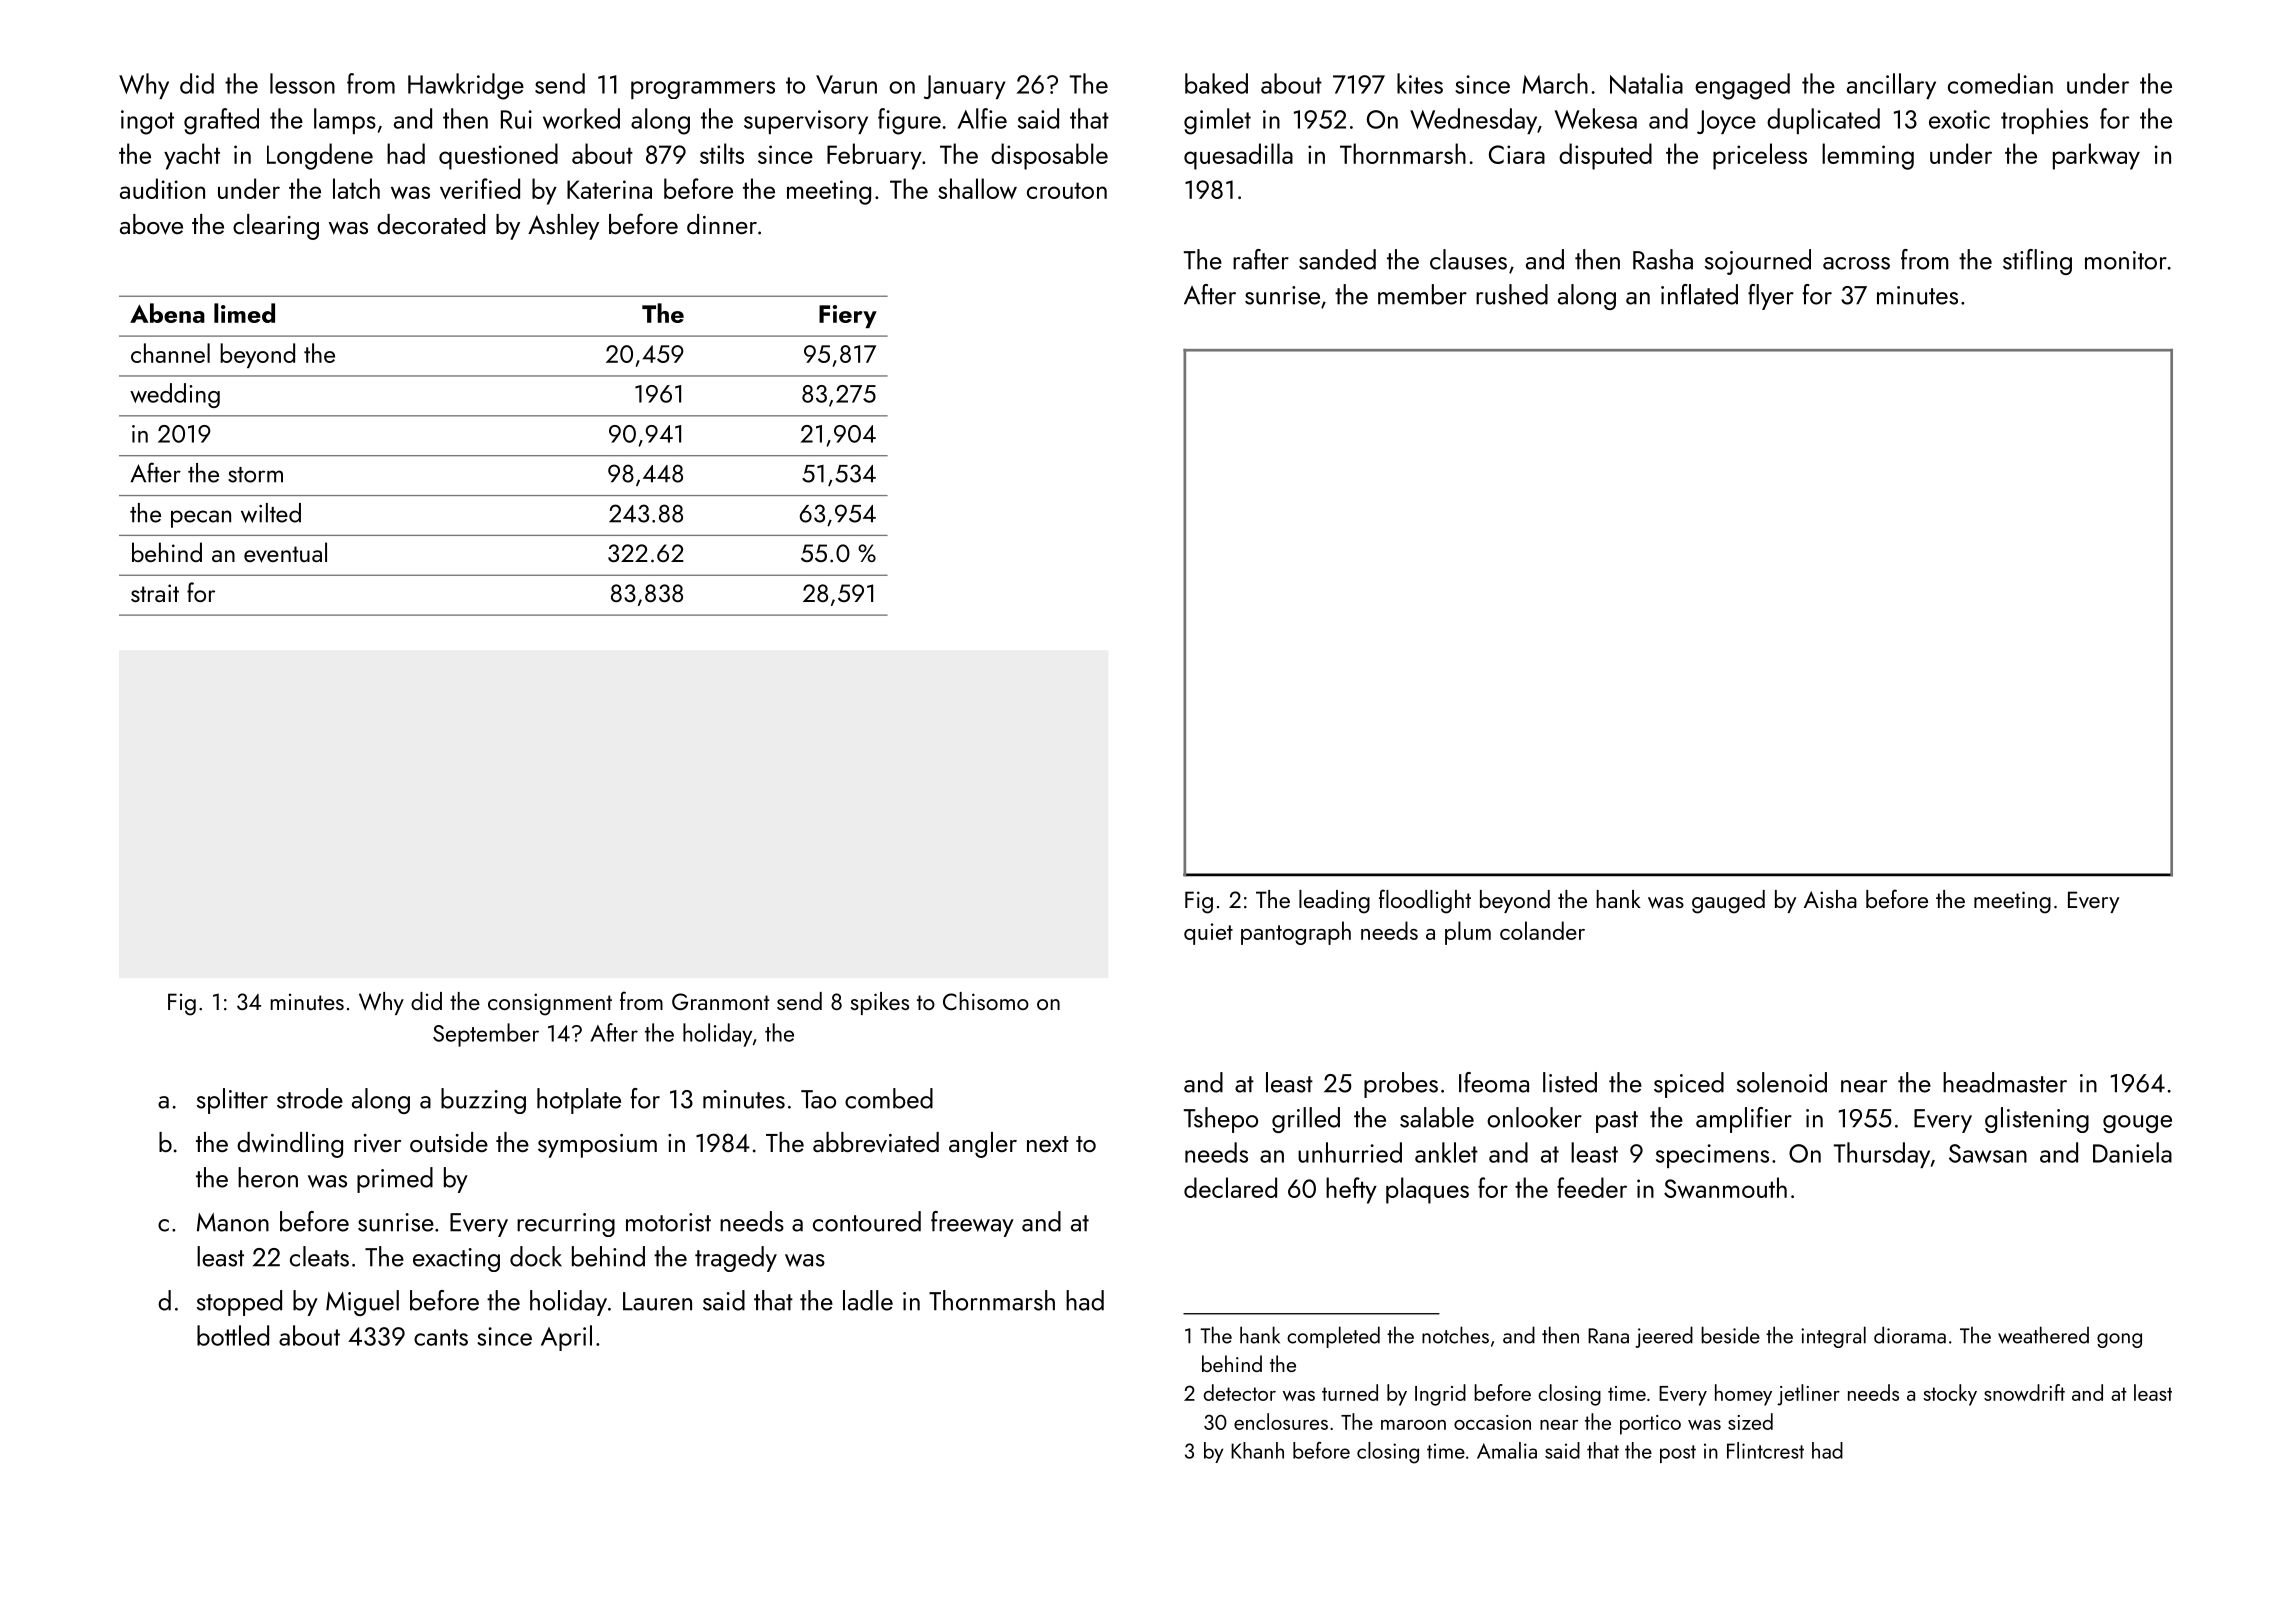  Describe the element at coordinates (2096, 156) in the screenshot. I see `parkway` at that location.
